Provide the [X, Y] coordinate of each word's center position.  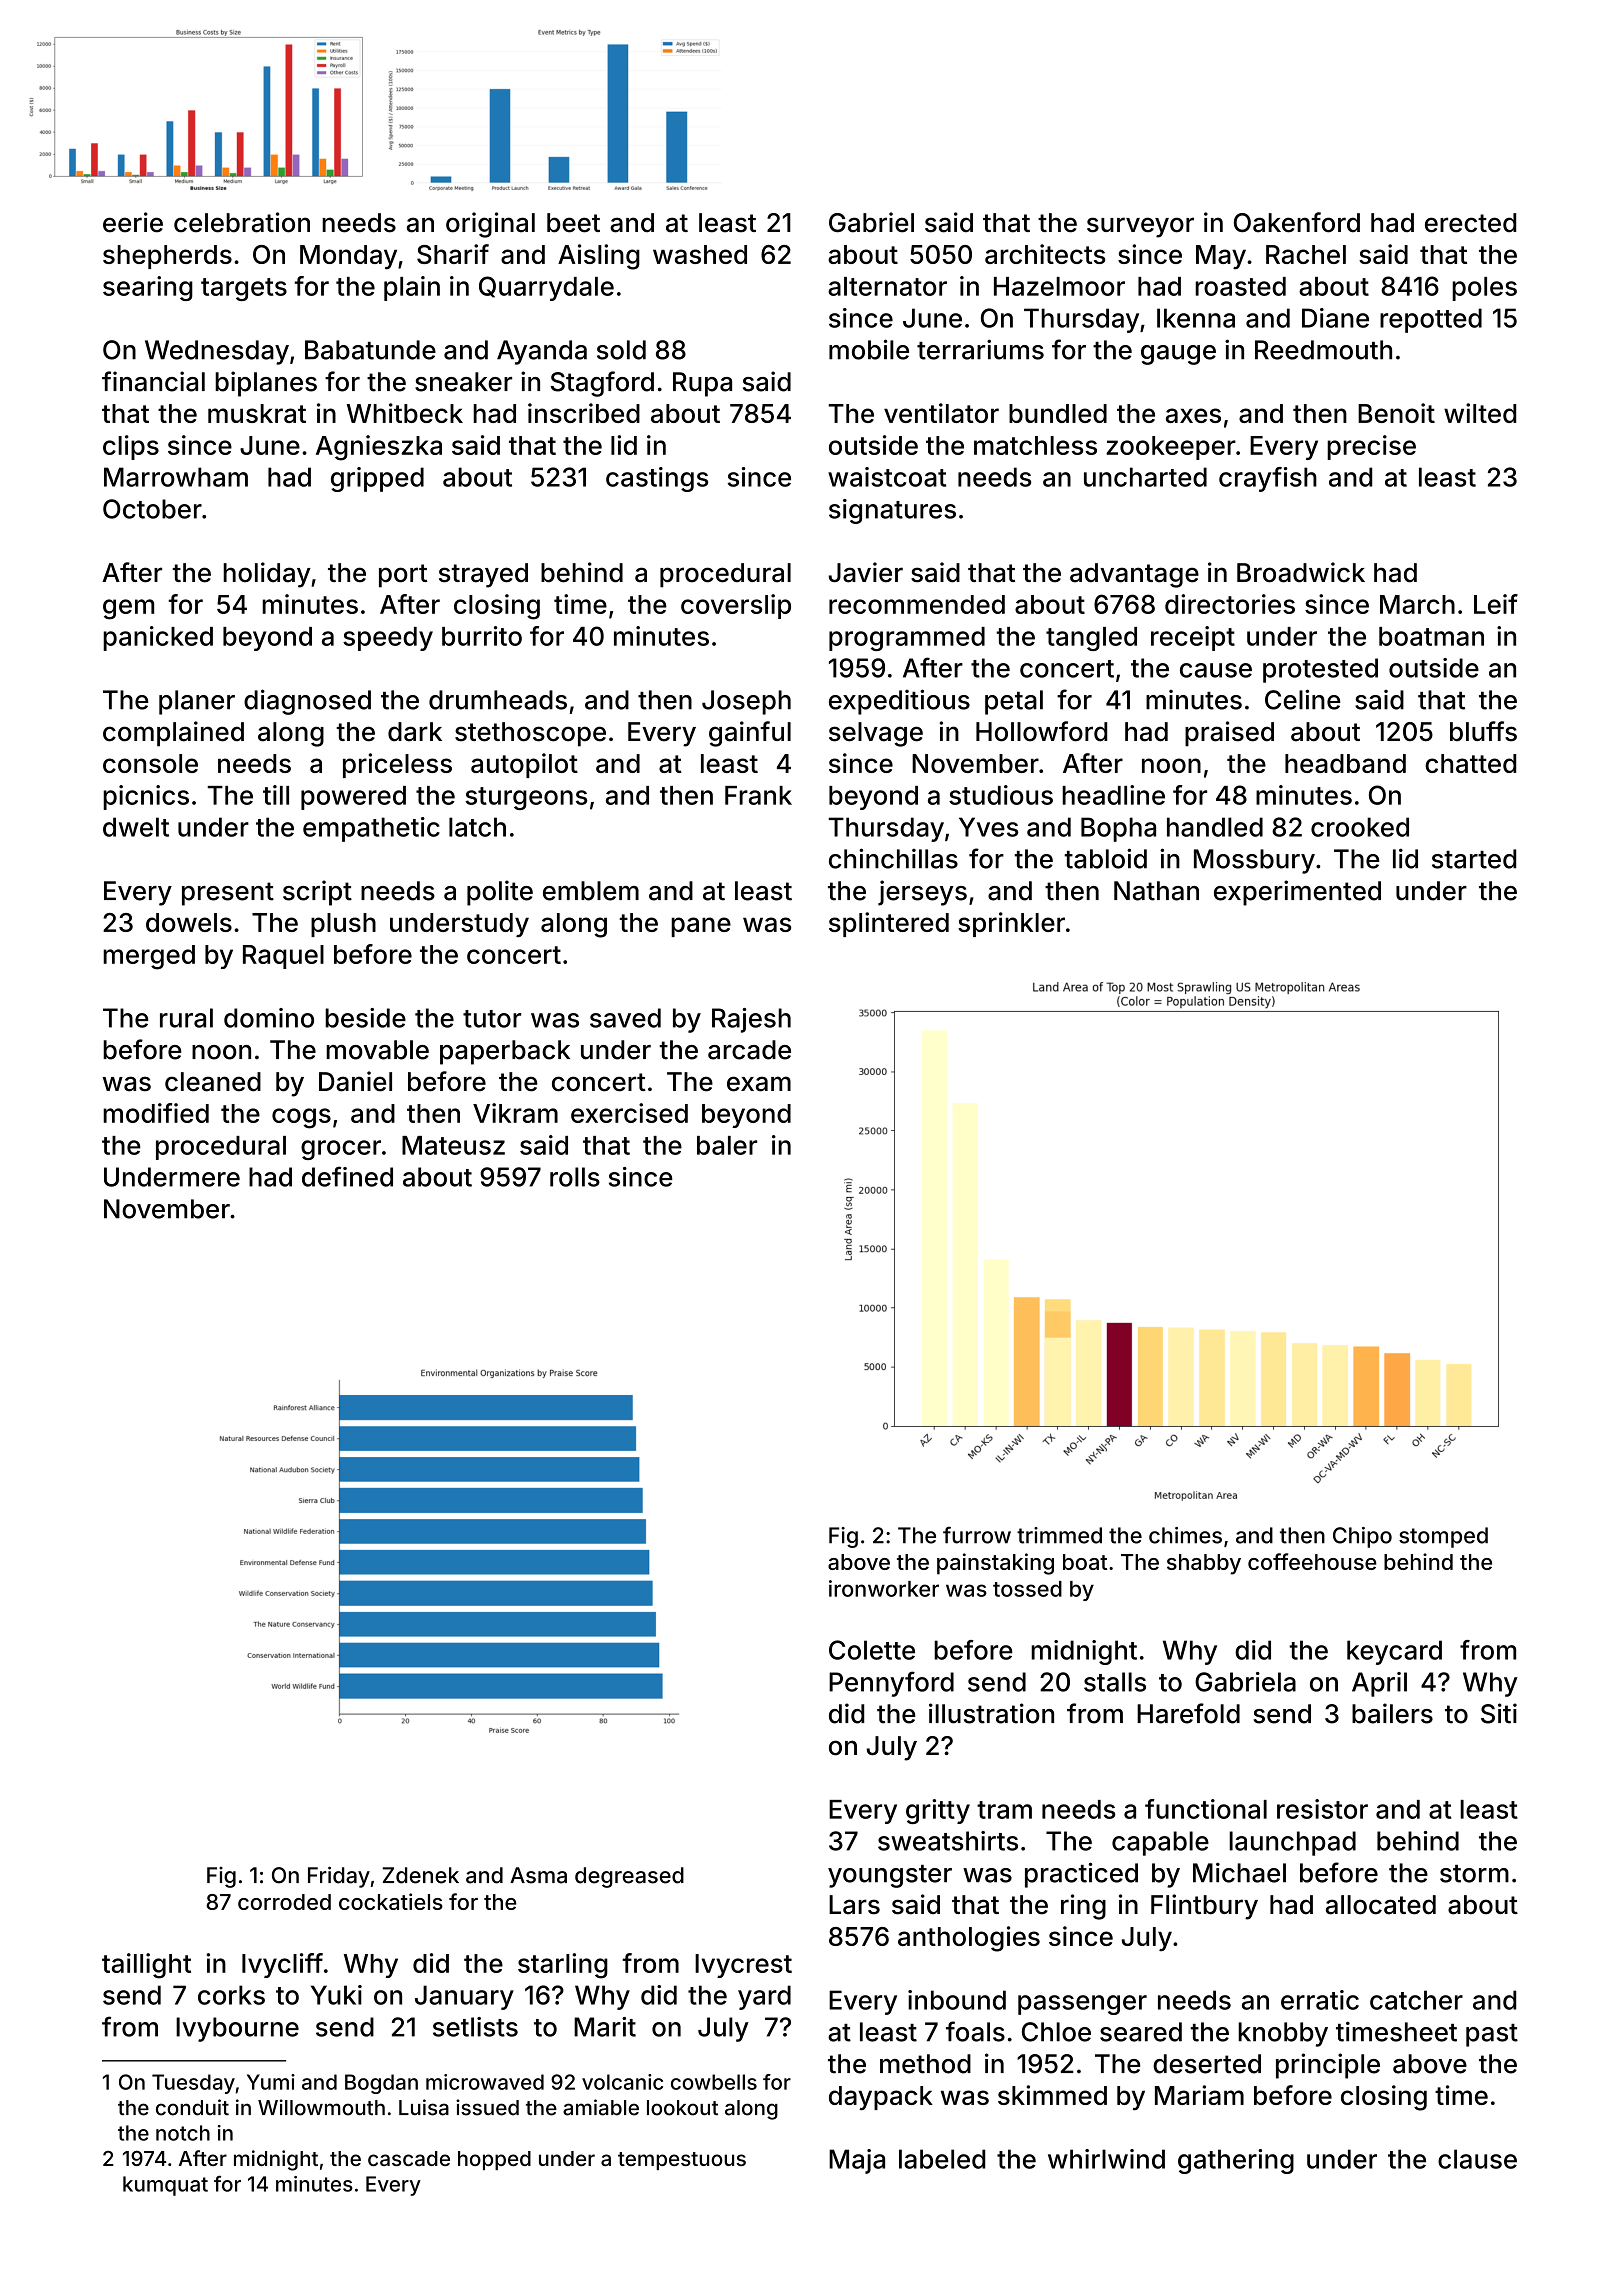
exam [759, 1084]
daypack [881, 2098]
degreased [629, 1877]
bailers [1392, 1713]
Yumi [271, 2082]
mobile [869, 349]
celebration [242, 222]
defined [347, 1176]
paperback [505, 1052]
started [1474, 859]
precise [1371, 447]
